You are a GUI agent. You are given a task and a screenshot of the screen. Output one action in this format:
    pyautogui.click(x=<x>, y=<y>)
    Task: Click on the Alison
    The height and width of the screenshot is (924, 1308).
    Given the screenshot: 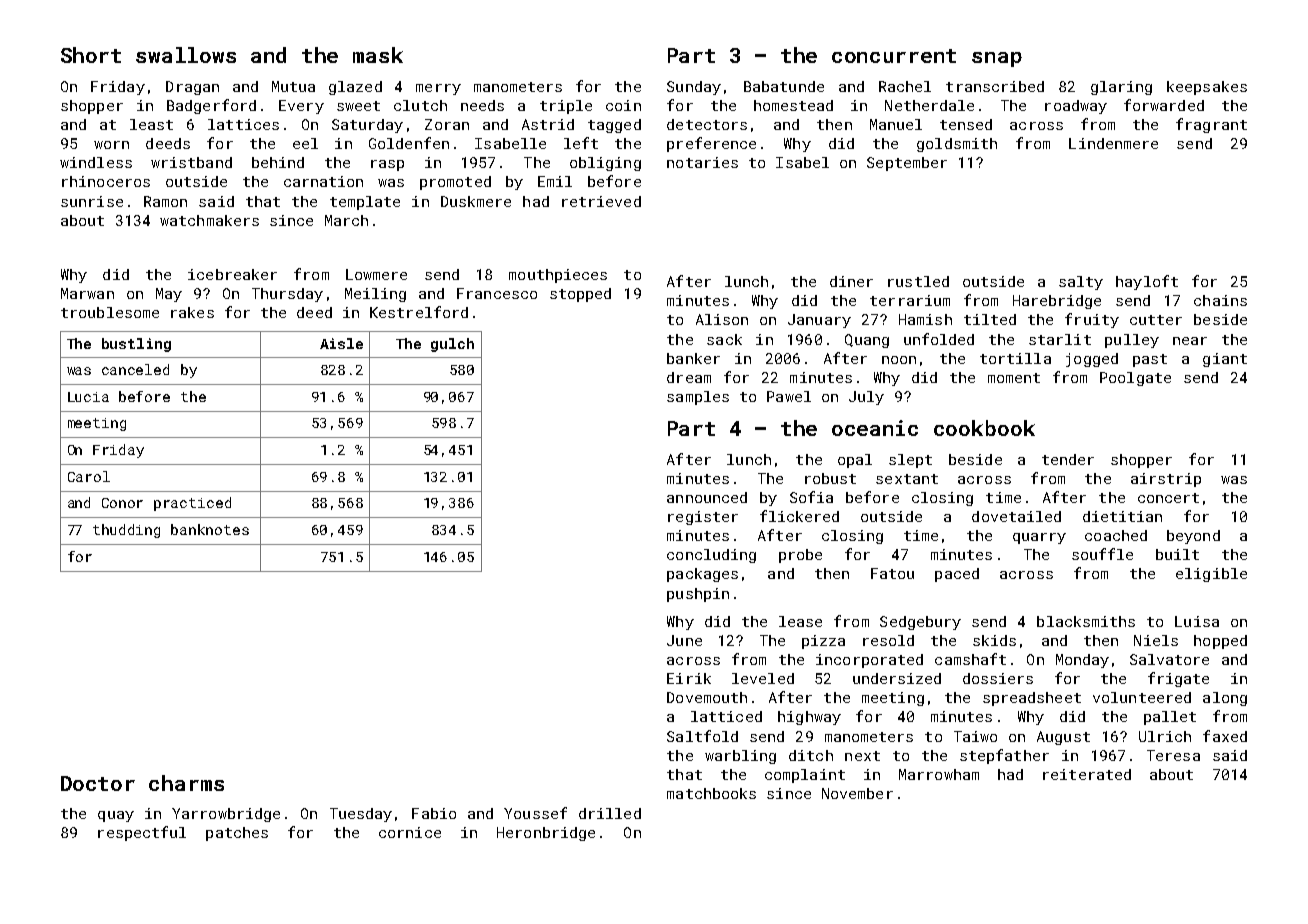 What is the action you would take?
    pyautogui.click(x=722, y=319)
